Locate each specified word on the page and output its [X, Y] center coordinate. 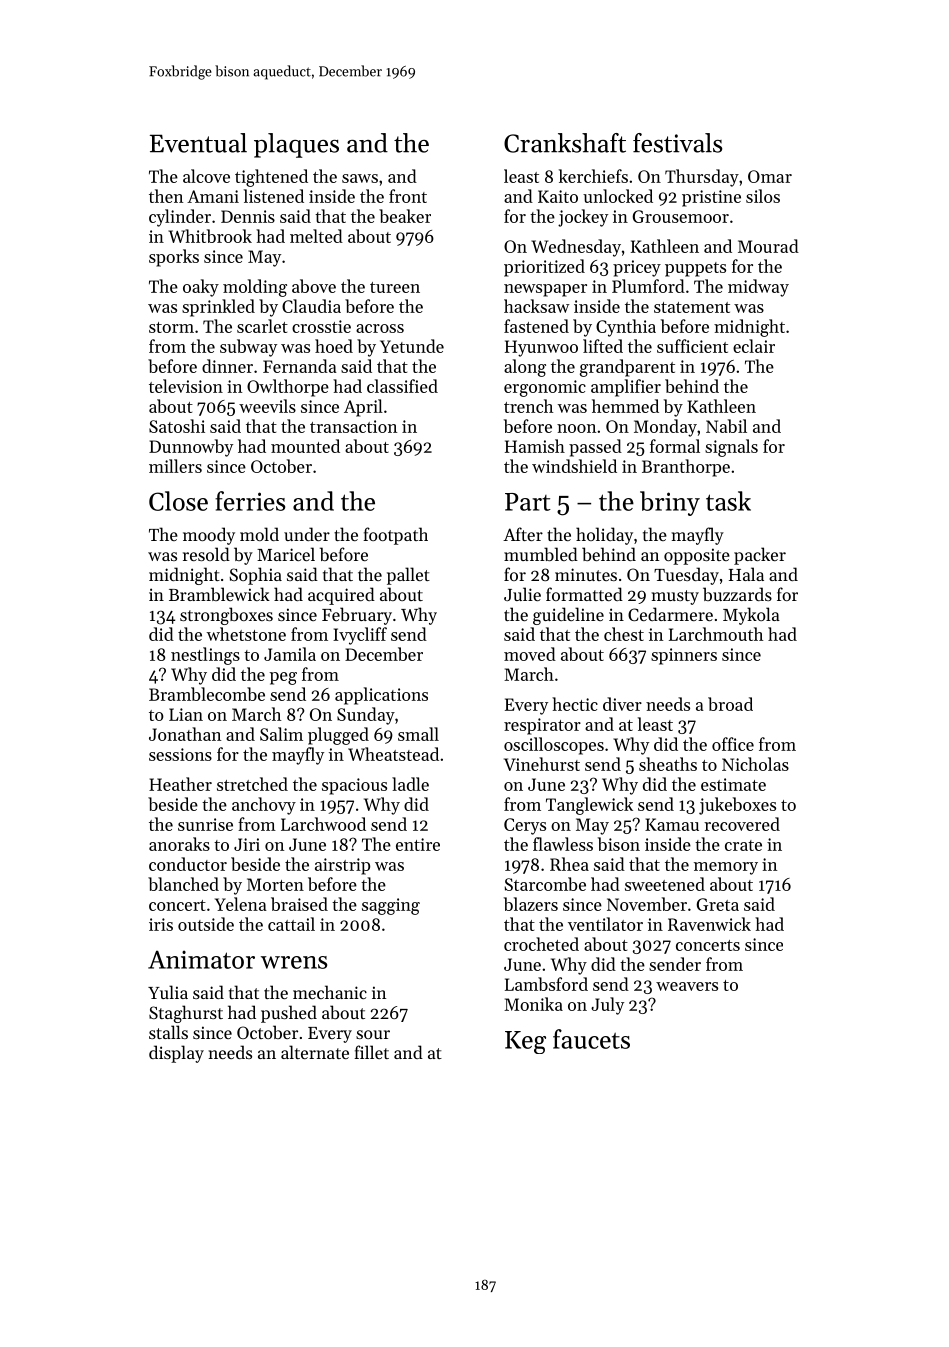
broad [730, 704]
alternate [315, 1052]
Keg [525, 1042]
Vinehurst [542, 764]
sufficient [692, 346]
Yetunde [412, 346]
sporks [174, 258]
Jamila [290, 654]
